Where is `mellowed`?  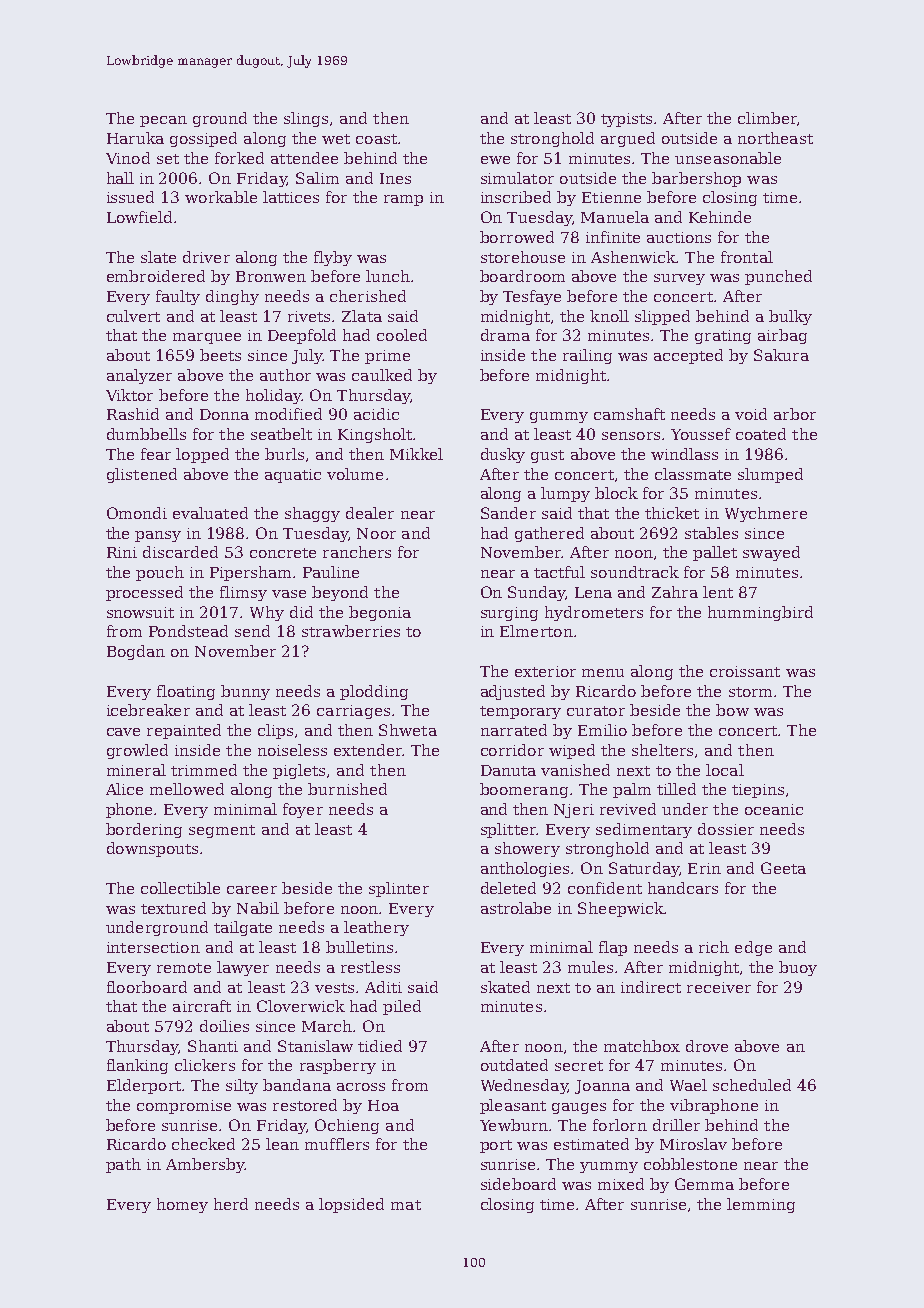 mellowed is located at coordinates (187, 789).
